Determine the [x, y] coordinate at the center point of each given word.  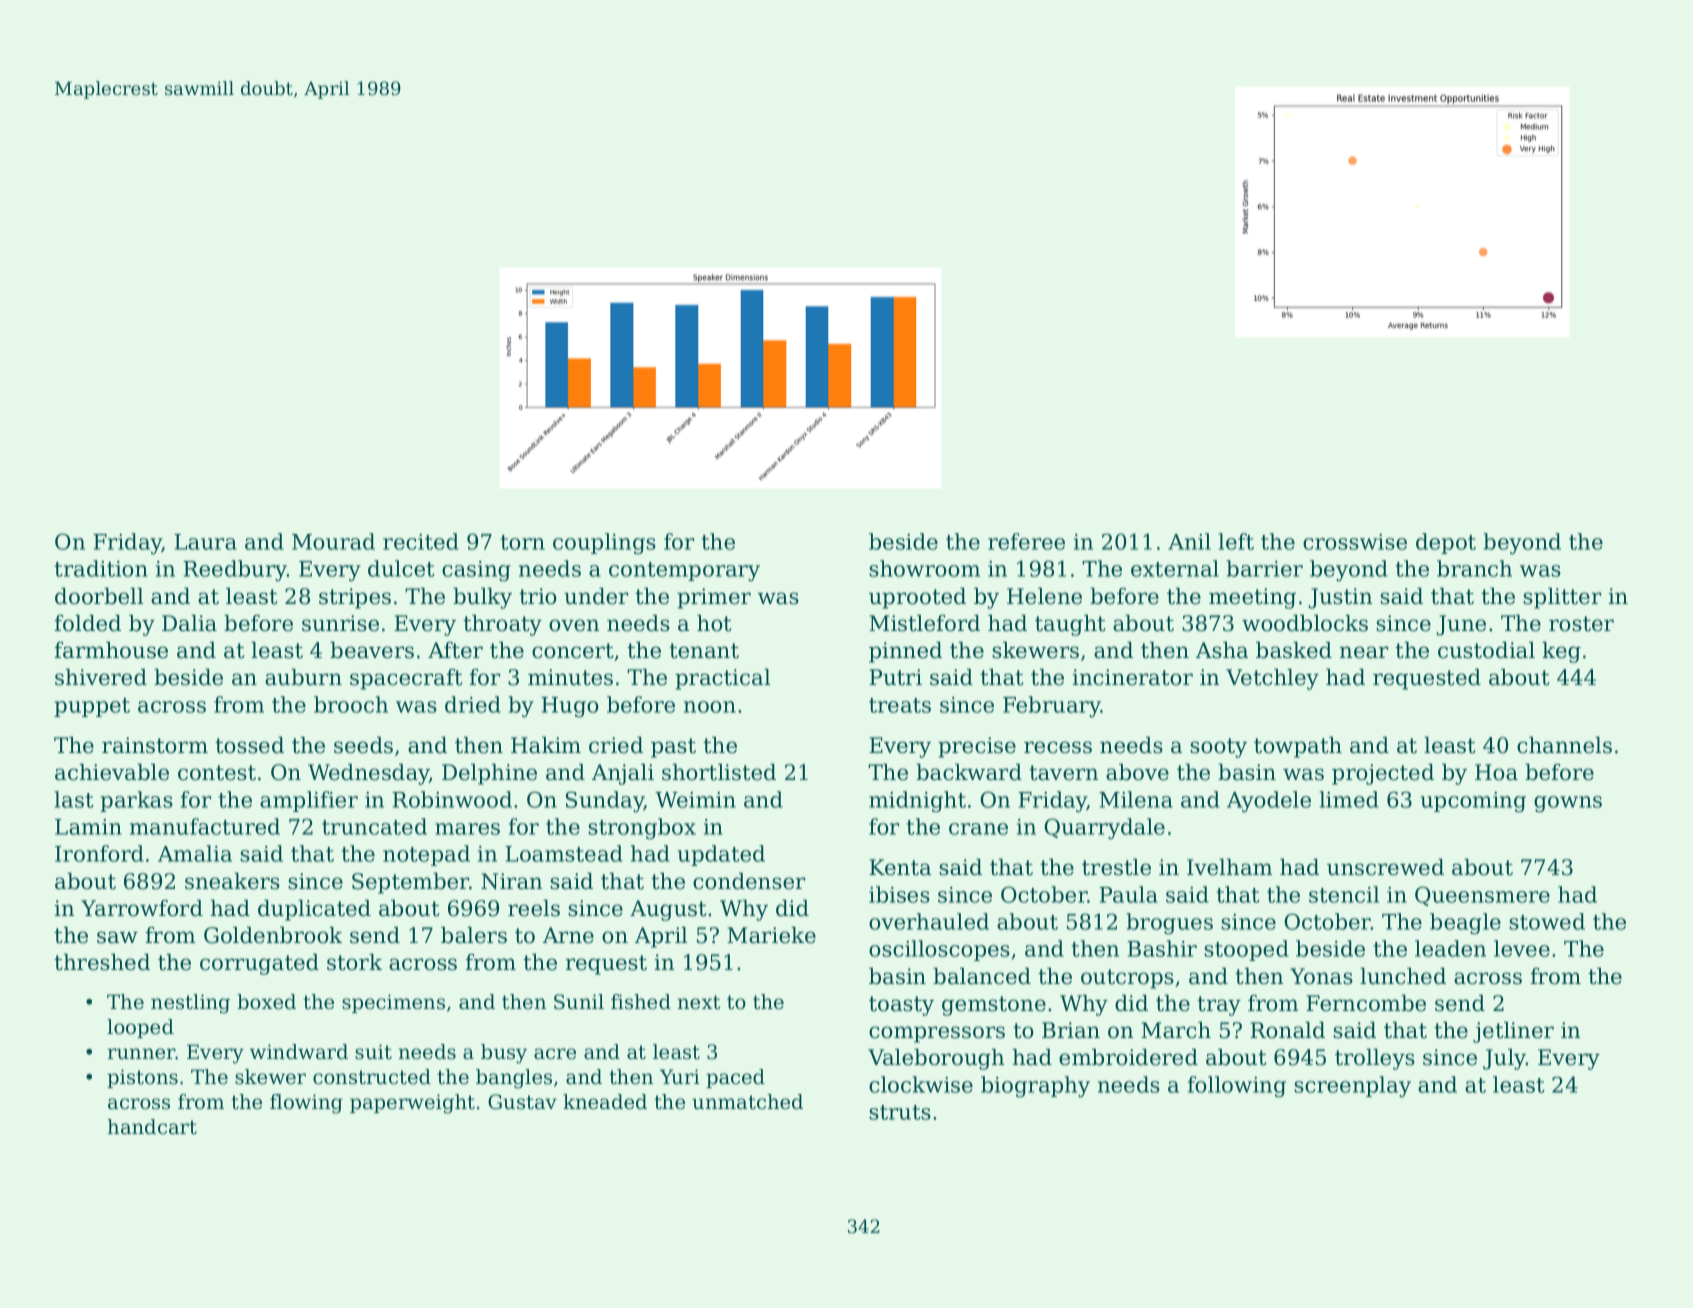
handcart [152, 1127]
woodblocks [1305, 623]
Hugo [570, 707]
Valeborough [936, 1059]
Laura [205, 542]
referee [1026, 541]
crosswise [1355, 542]
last [74, 799]
